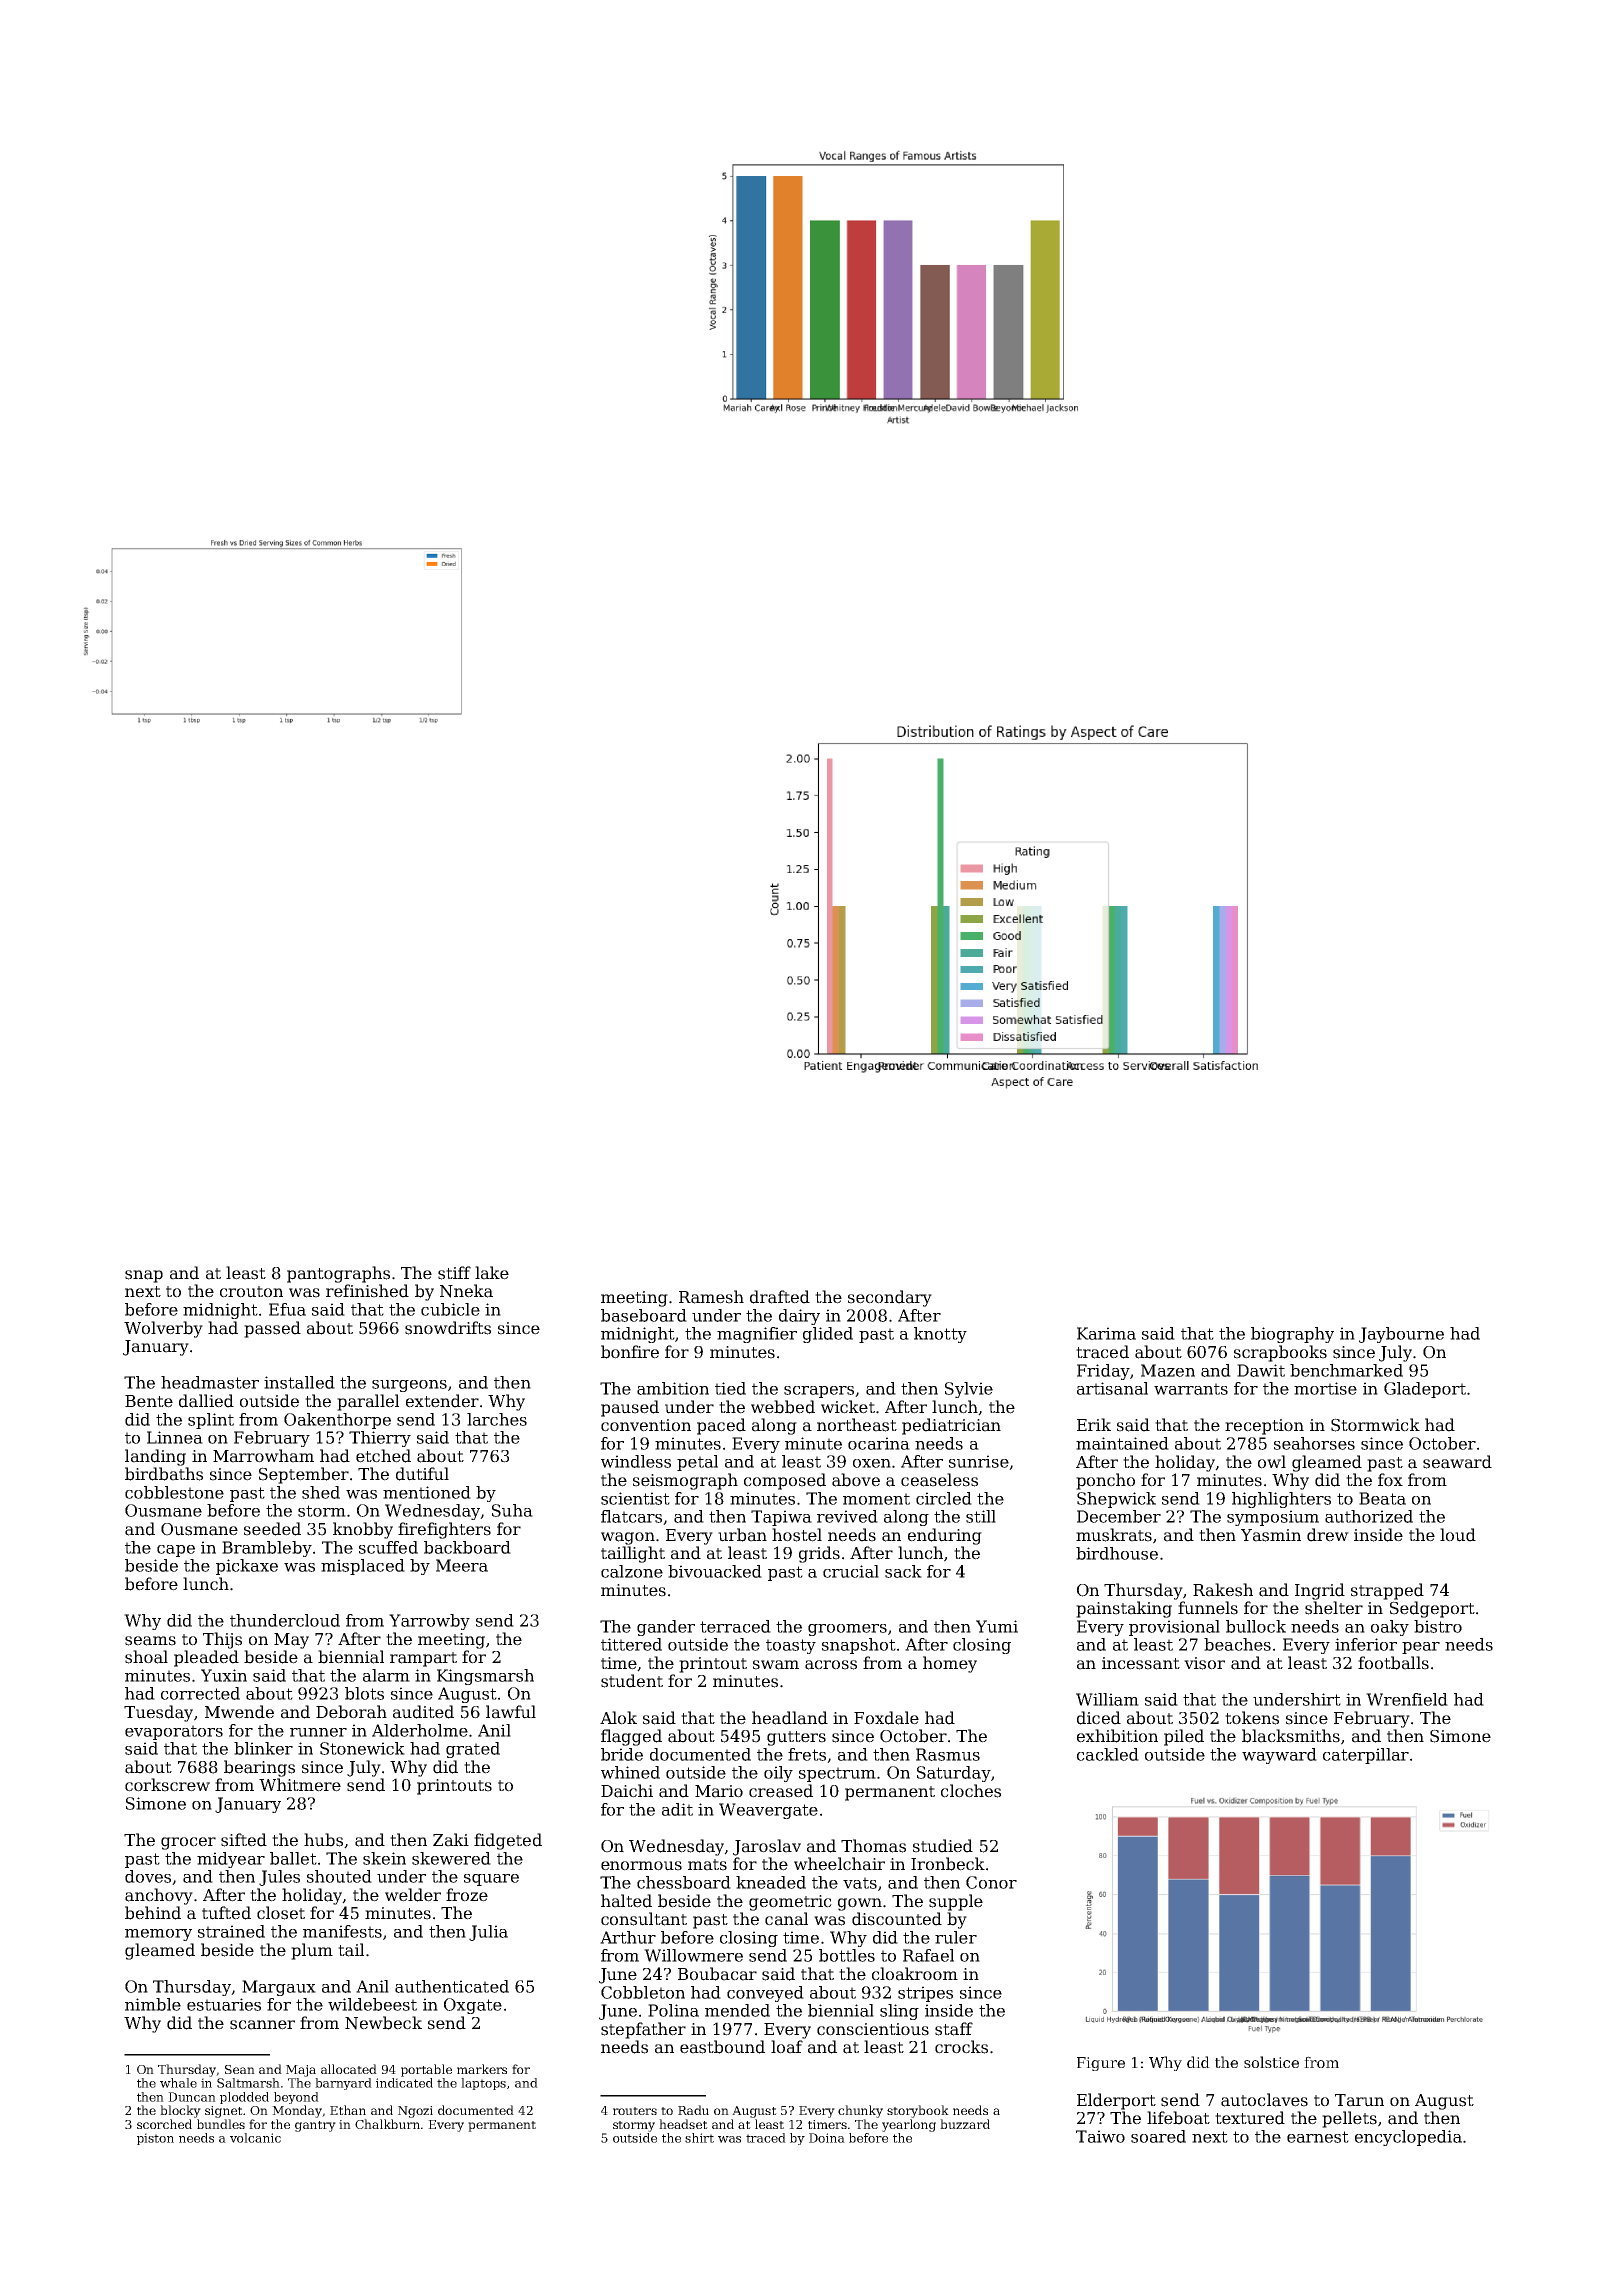  Describe the element at coordinates (1191, 1389) in the page. I see `warrants` at that location.
